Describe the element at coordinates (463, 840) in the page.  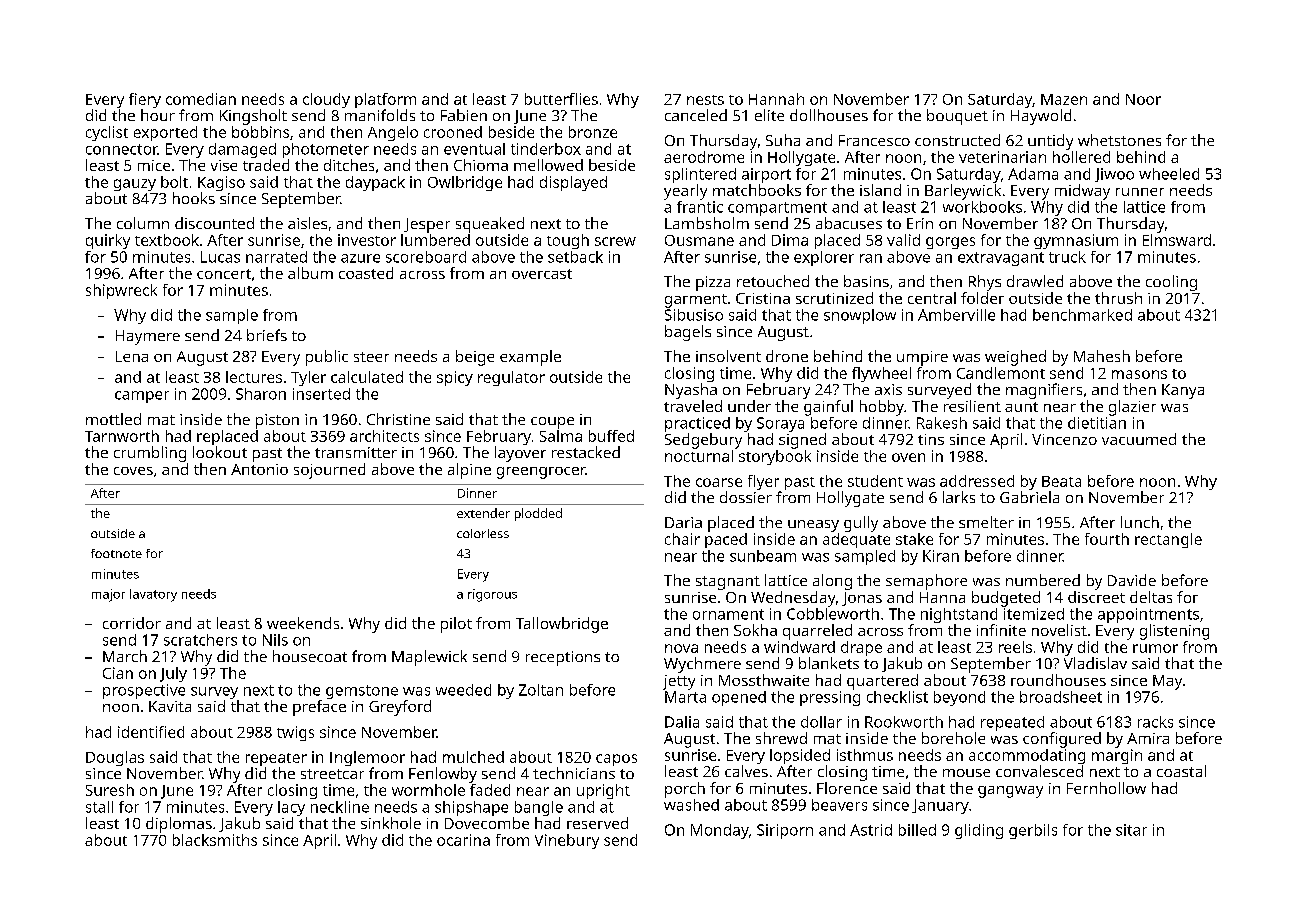
I see `ocarina` at that location.
